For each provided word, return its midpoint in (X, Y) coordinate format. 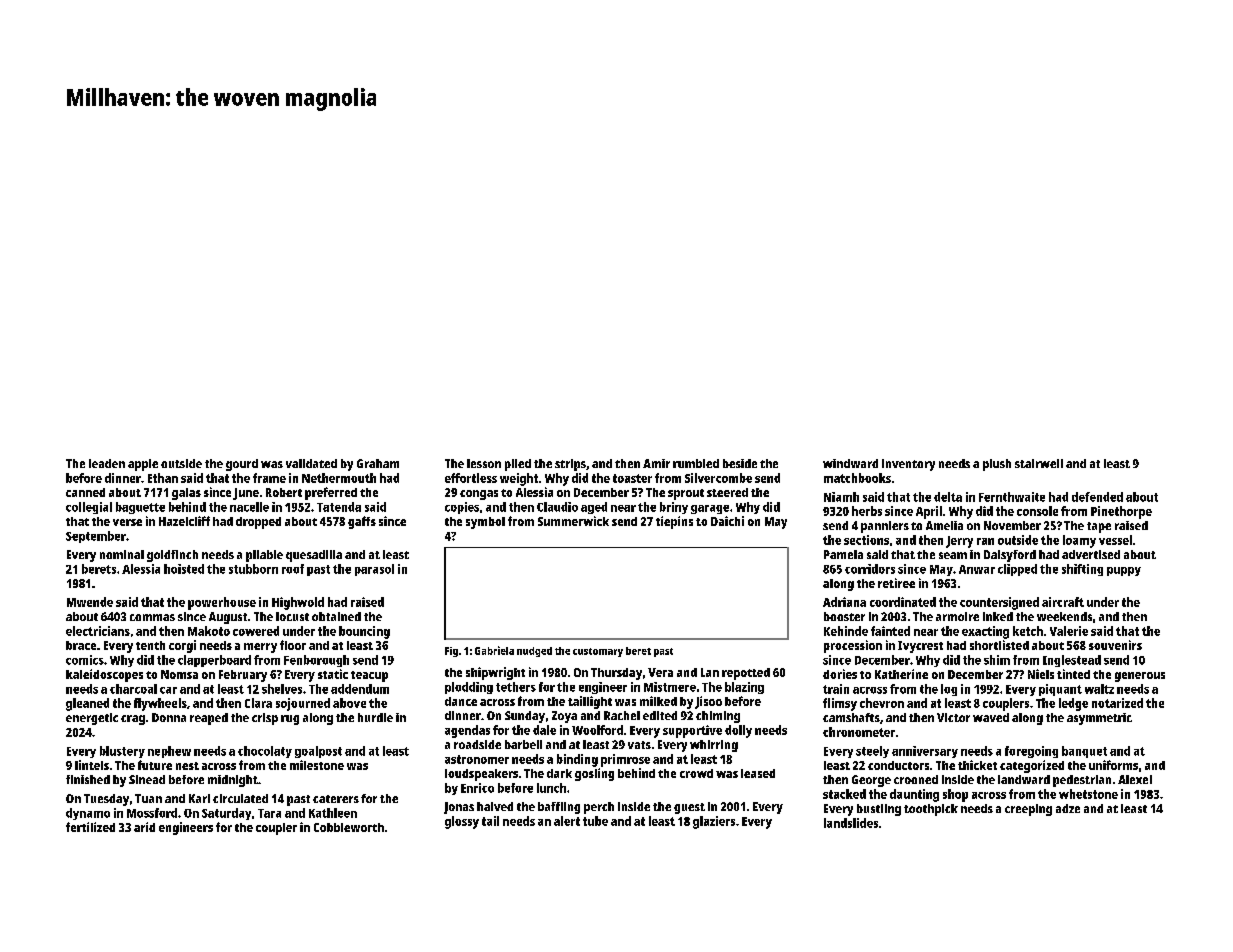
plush (997, 465)
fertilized (90, 827)
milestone (317, 765)
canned (85, 492)
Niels (1041, 674)
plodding (469, 688)
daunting (914, 795)
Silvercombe (718, 478)
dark (559, 773)
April (929, 512)
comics (85, 660)
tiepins (674, 522)
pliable (264, 556)
